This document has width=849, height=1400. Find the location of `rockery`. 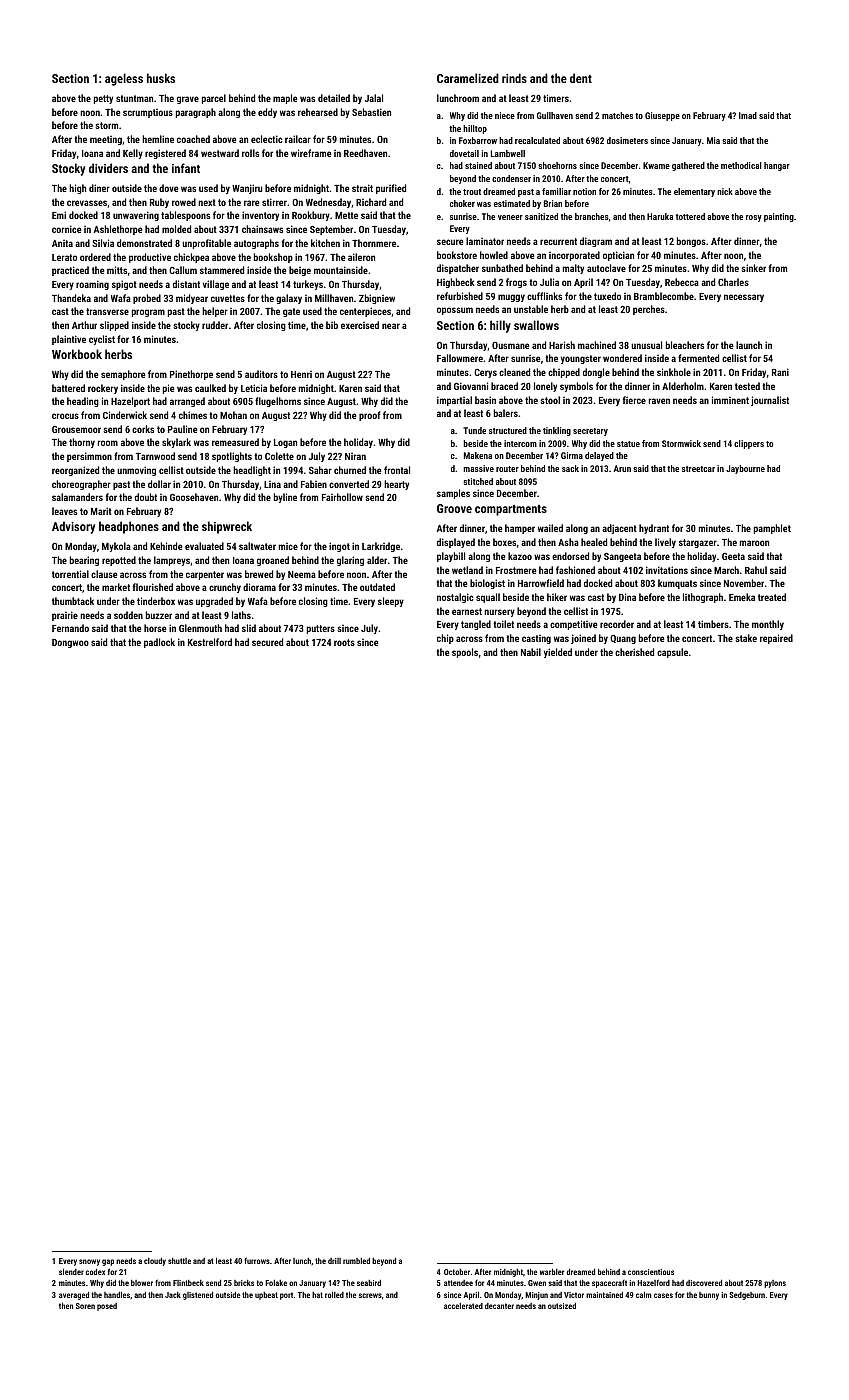

rockery is located at coordinates (103, 389).
